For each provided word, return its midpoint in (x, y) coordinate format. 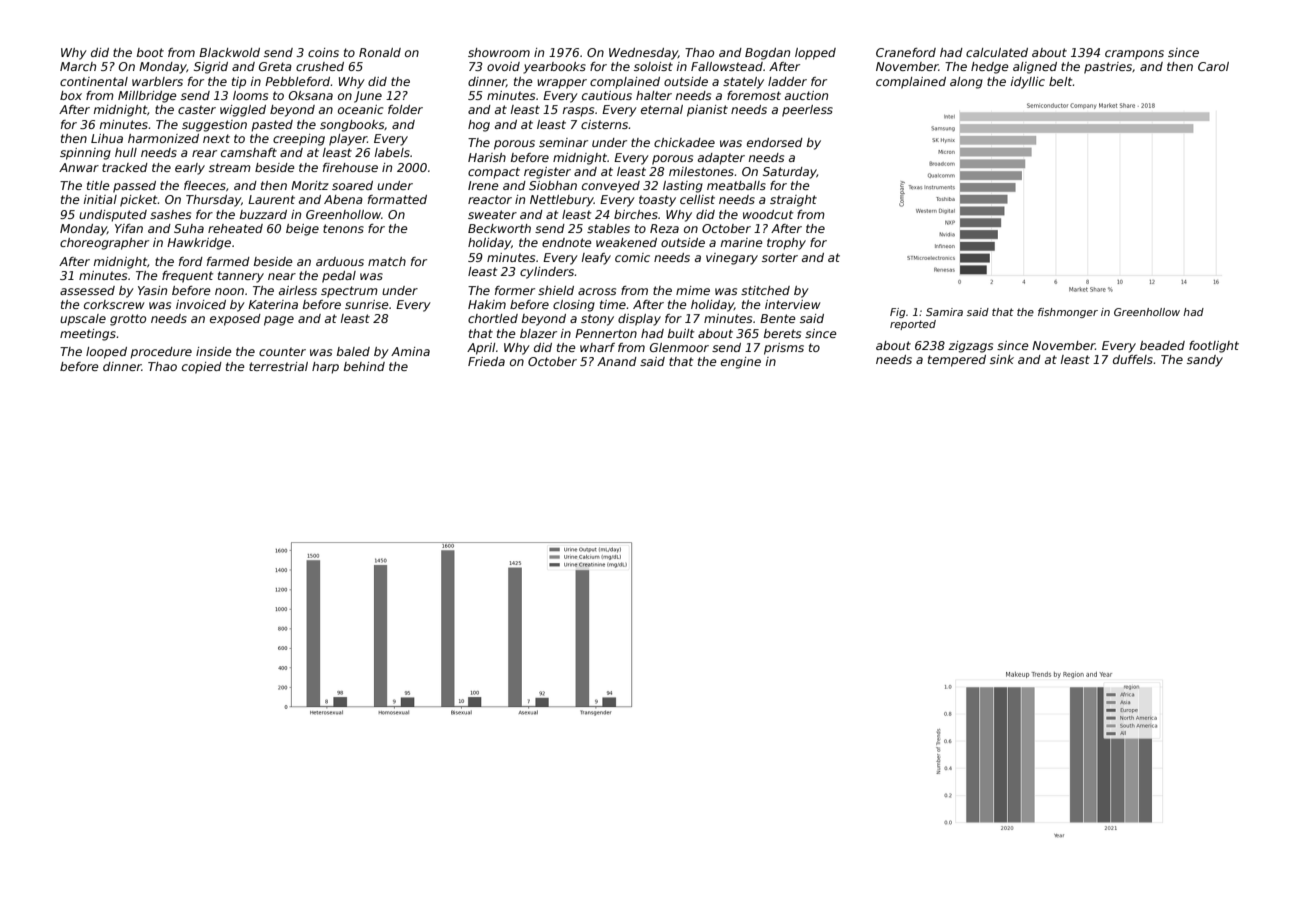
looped (106, 353)
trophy (786, 244)
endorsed (775, 142)
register (547, 173)
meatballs (736, 185)
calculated (997, 52)
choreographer (104, 244)
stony (597, 320)
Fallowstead (727, 66)
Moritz (310, 185)
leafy (596, 259)
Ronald (380, 52)
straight (793, 201)
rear (204, 153)
